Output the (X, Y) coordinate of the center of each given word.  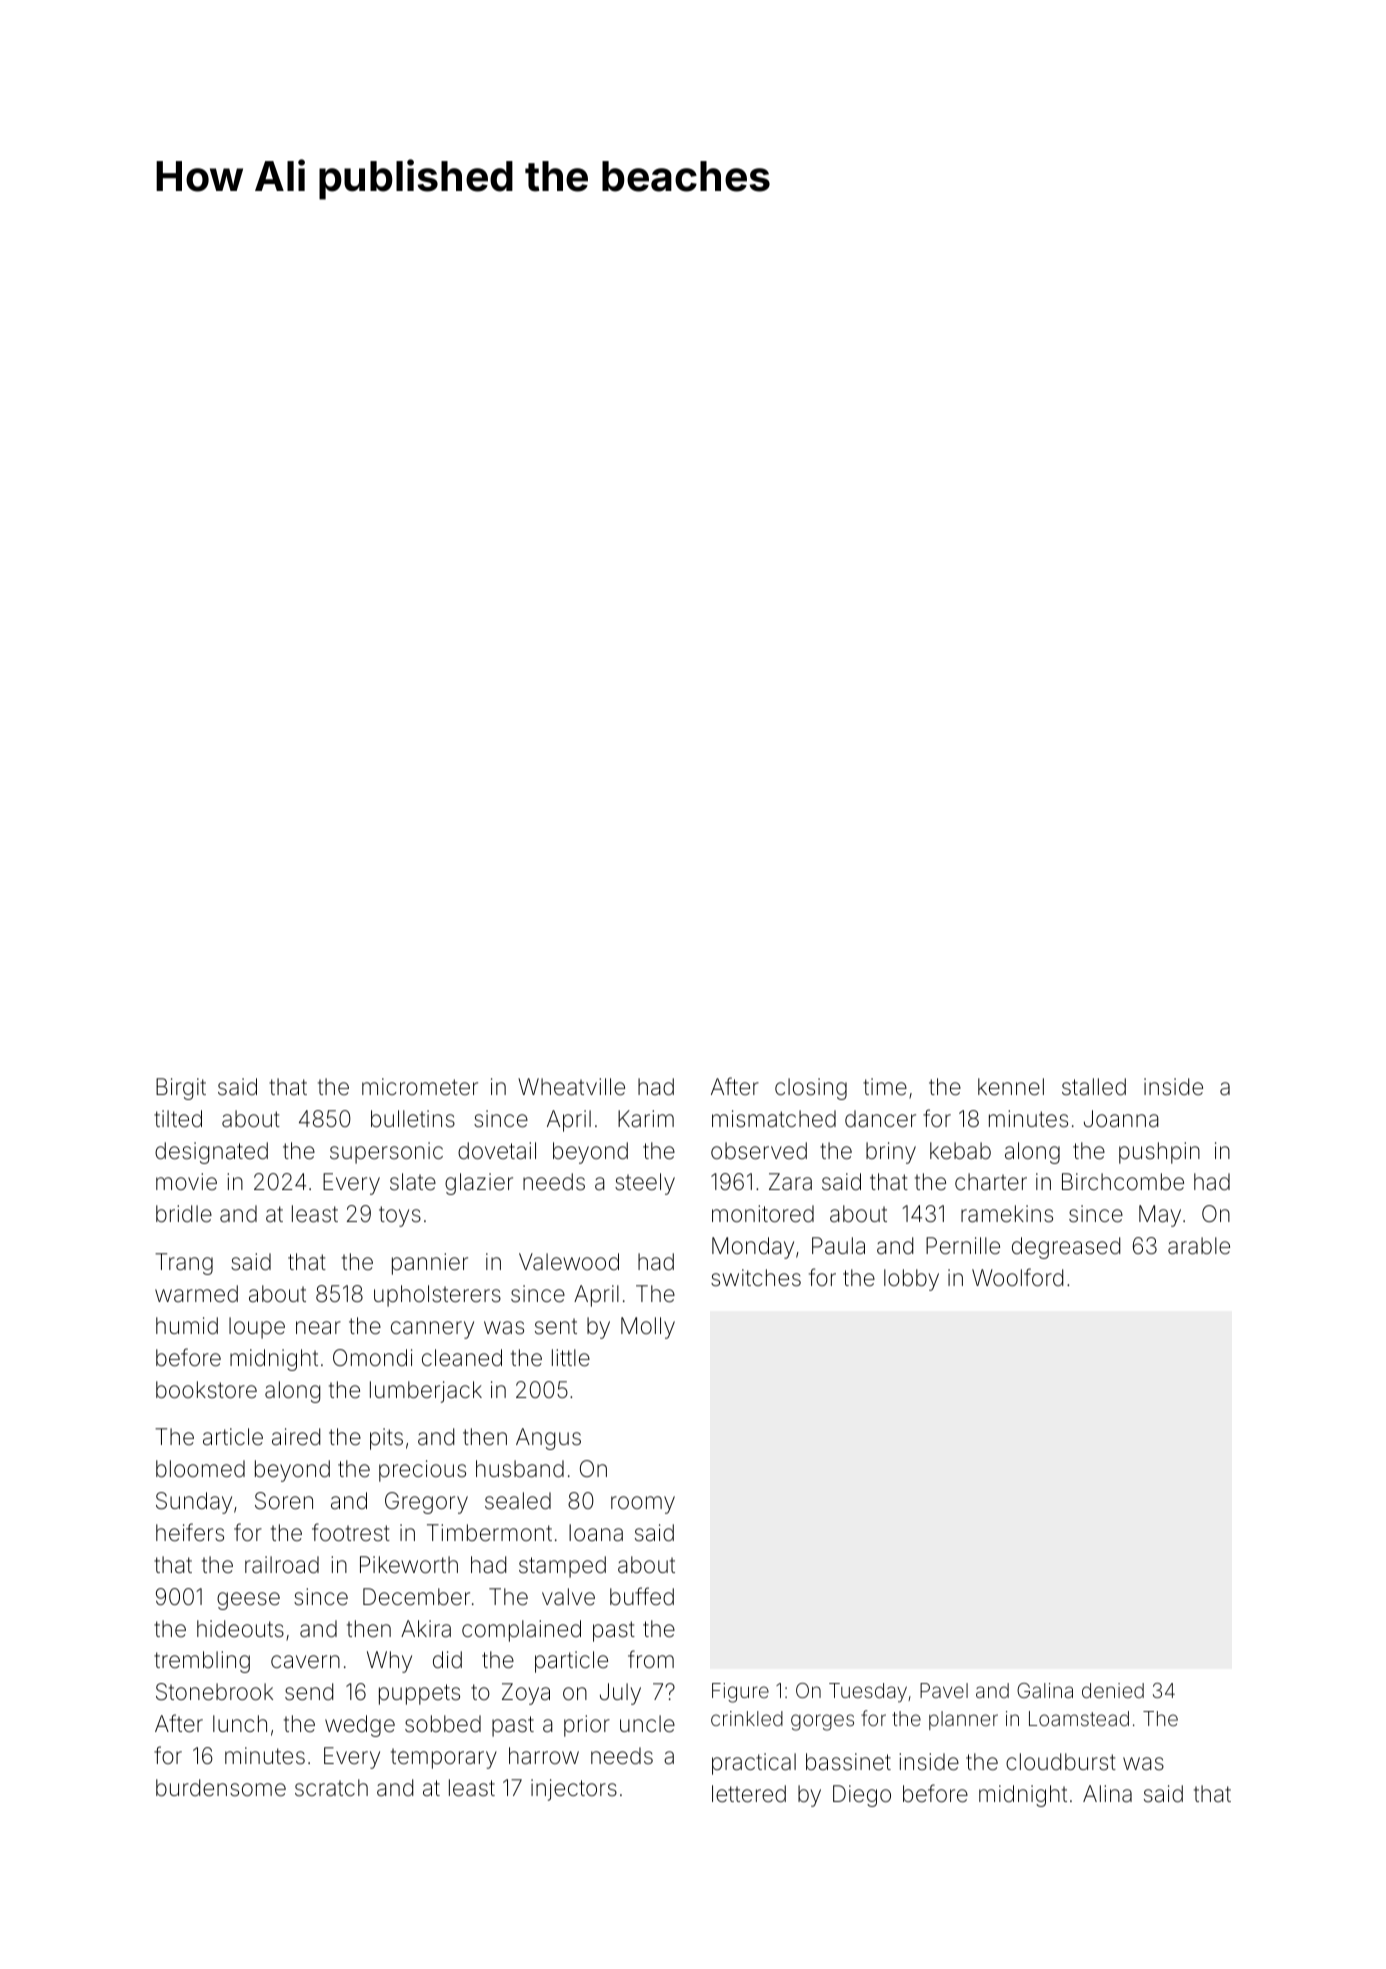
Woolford (1017, 1277)
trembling (202, 1662)
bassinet (848, 1762)
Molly (648, 1328)
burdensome (221, 1788)
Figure (740, 1693)
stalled (1094, 1087)
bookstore (206, 1390)
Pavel (944, 1690)
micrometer (420, 1087)
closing (811, 1089)
